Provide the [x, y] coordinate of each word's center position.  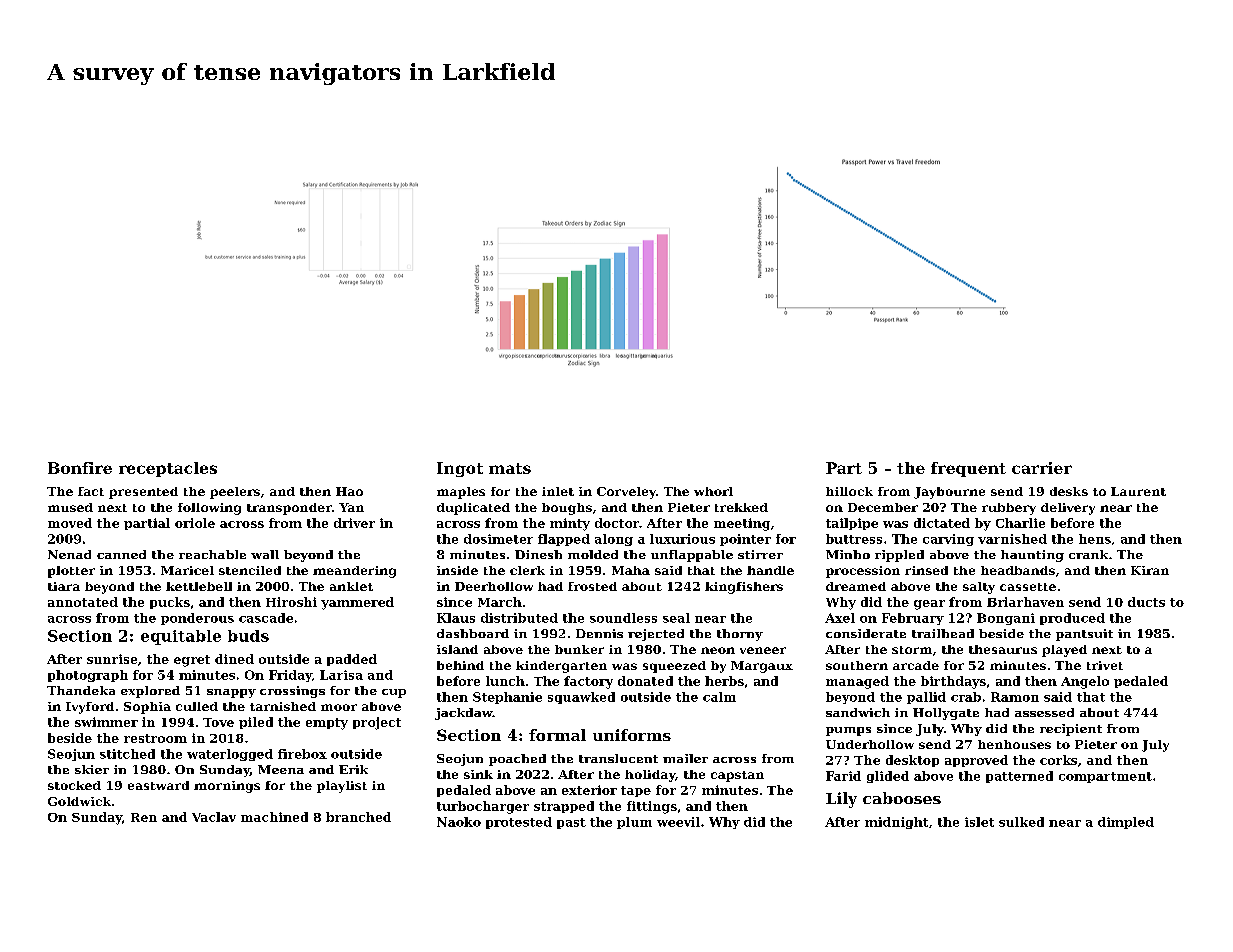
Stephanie [507, 698]
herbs [724, 681]
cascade [266, 618]
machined [274, 817]
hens [1095, 539]
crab [966, 697]
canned [121, 554]
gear [929, 605]
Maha [631, 570]
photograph [88, 676]
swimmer [106, 722]
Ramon [1015, 697]
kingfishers [744, 588]
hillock [849, 491]
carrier [1042, 468]
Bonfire [80, 468]
